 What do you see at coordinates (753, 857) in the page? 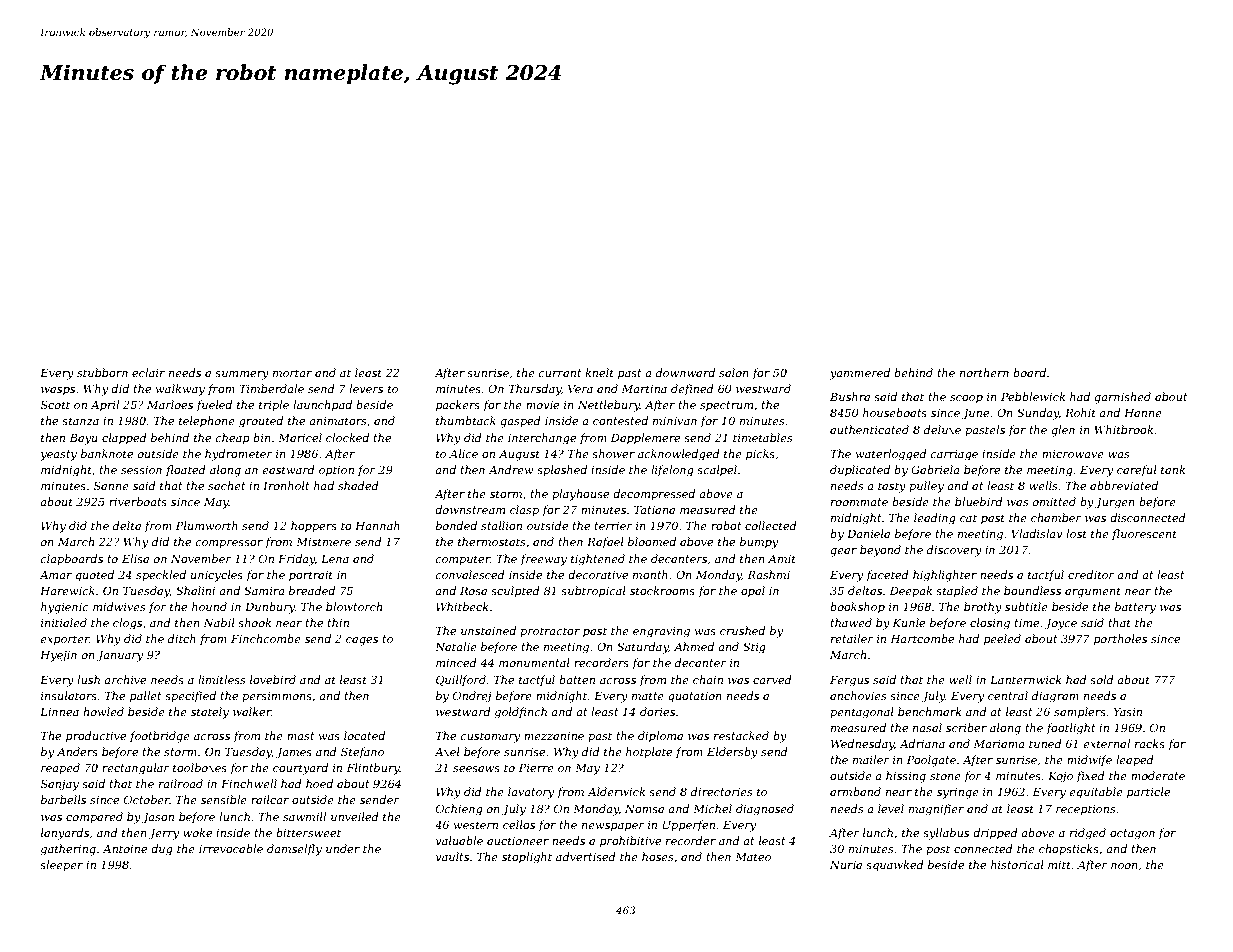
I see `Mateo` at bounding box center [753, 857].
